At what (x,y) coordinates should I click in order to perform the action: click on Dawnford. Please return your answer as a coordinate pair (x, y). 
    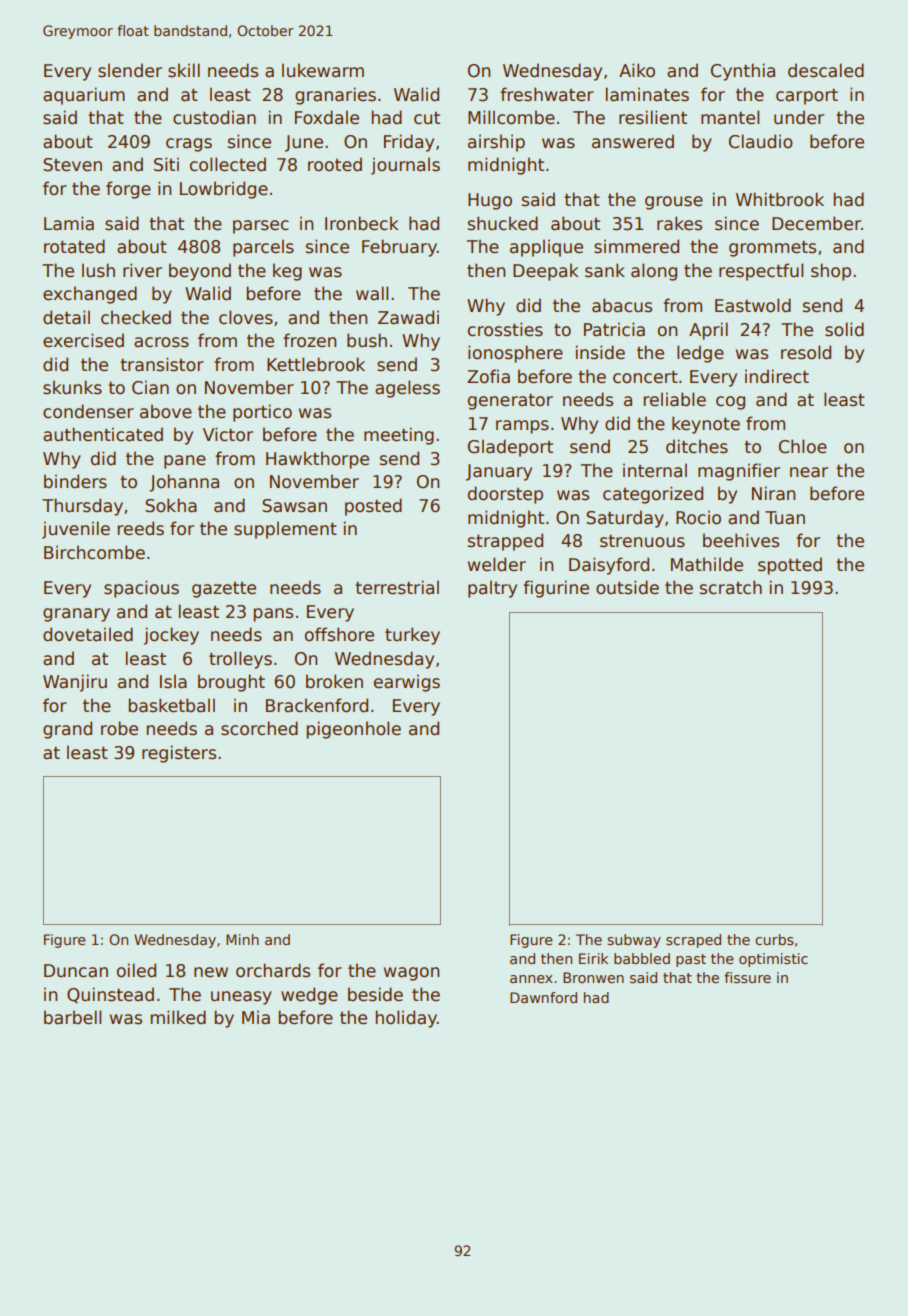
    Looking at the image, I should click on (543, 997).
